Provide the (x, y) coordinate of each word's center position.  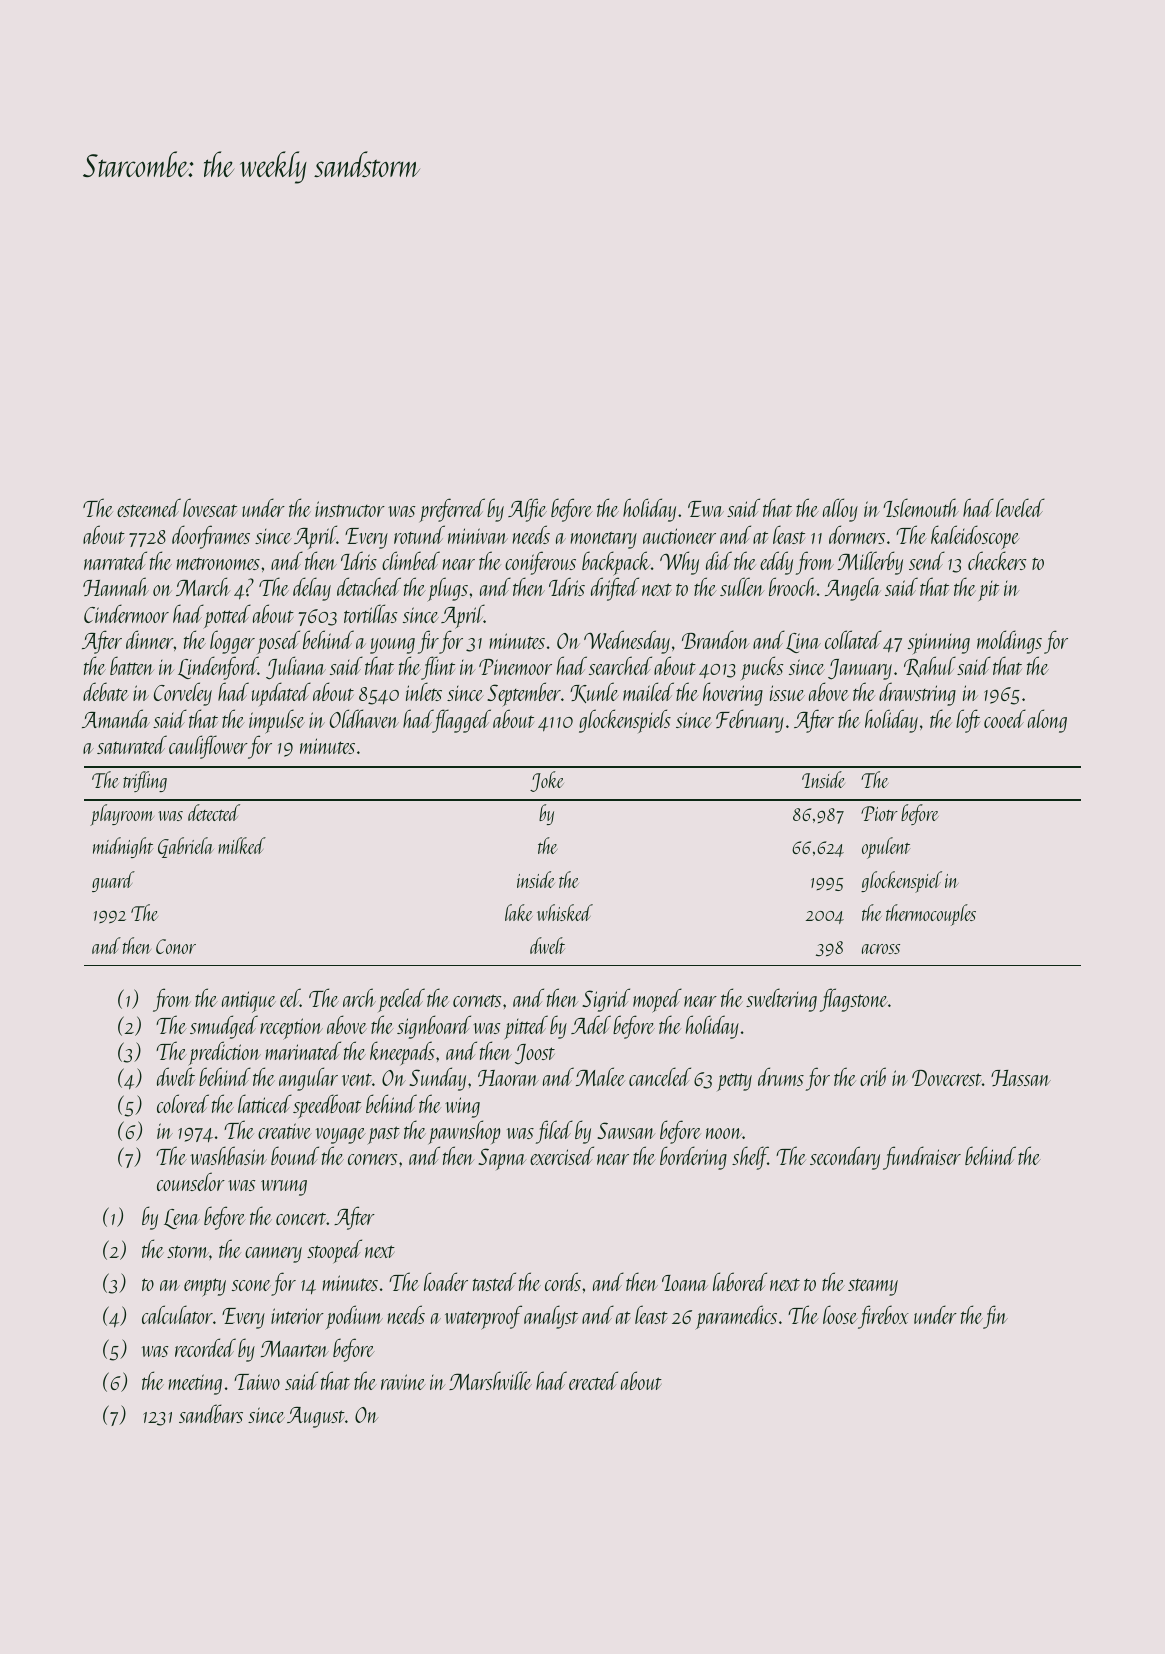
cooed (1005, 718)
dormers (857, 534)
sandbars (211, 1413)
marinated (303, 1050)
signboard (434, 1027)
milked (242, 845)
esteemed (149, 507)
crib (873, 1076)
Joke (547, 781)
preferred (452, 510)
